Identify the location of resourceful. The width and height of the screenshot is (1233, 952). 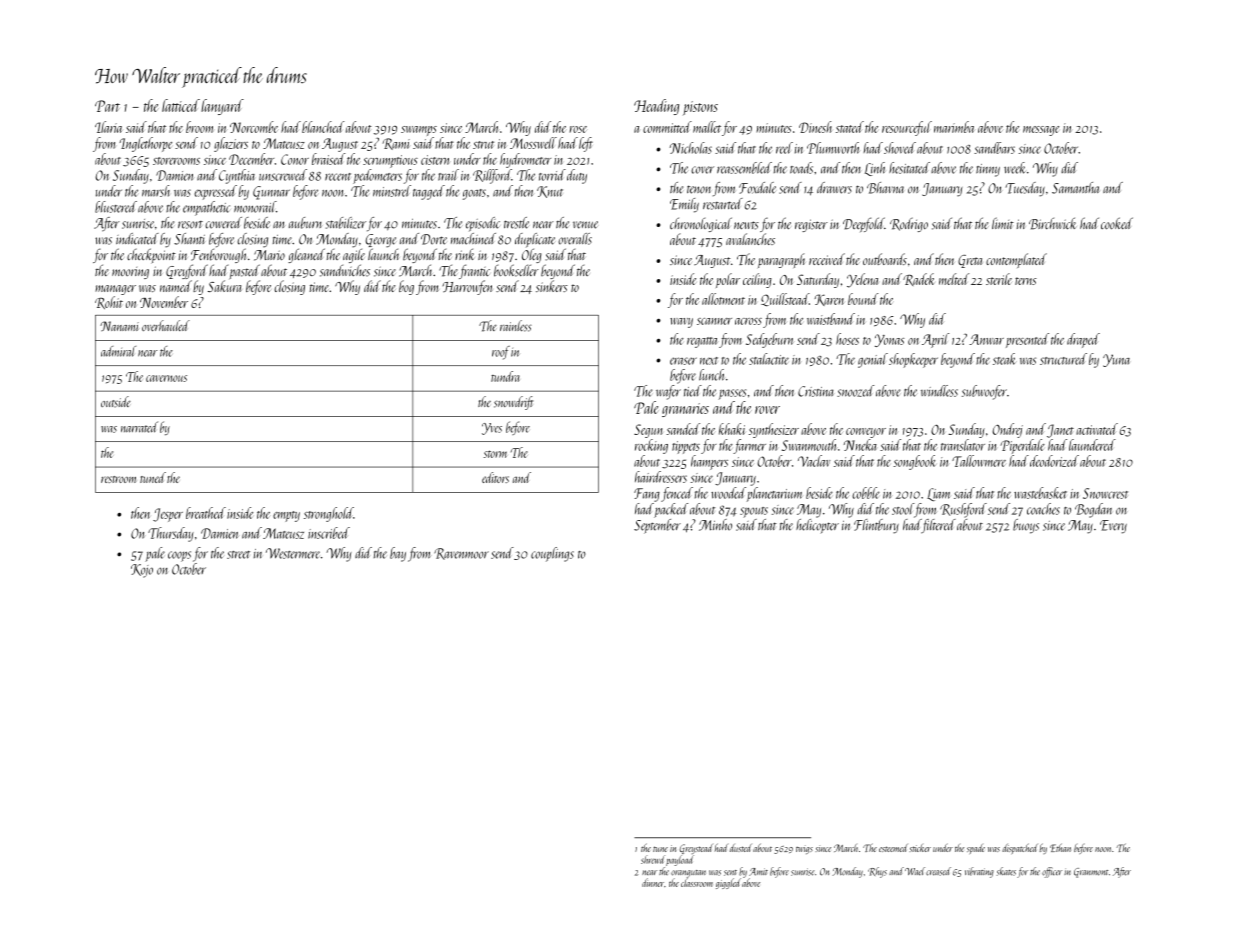
(907, 128).
